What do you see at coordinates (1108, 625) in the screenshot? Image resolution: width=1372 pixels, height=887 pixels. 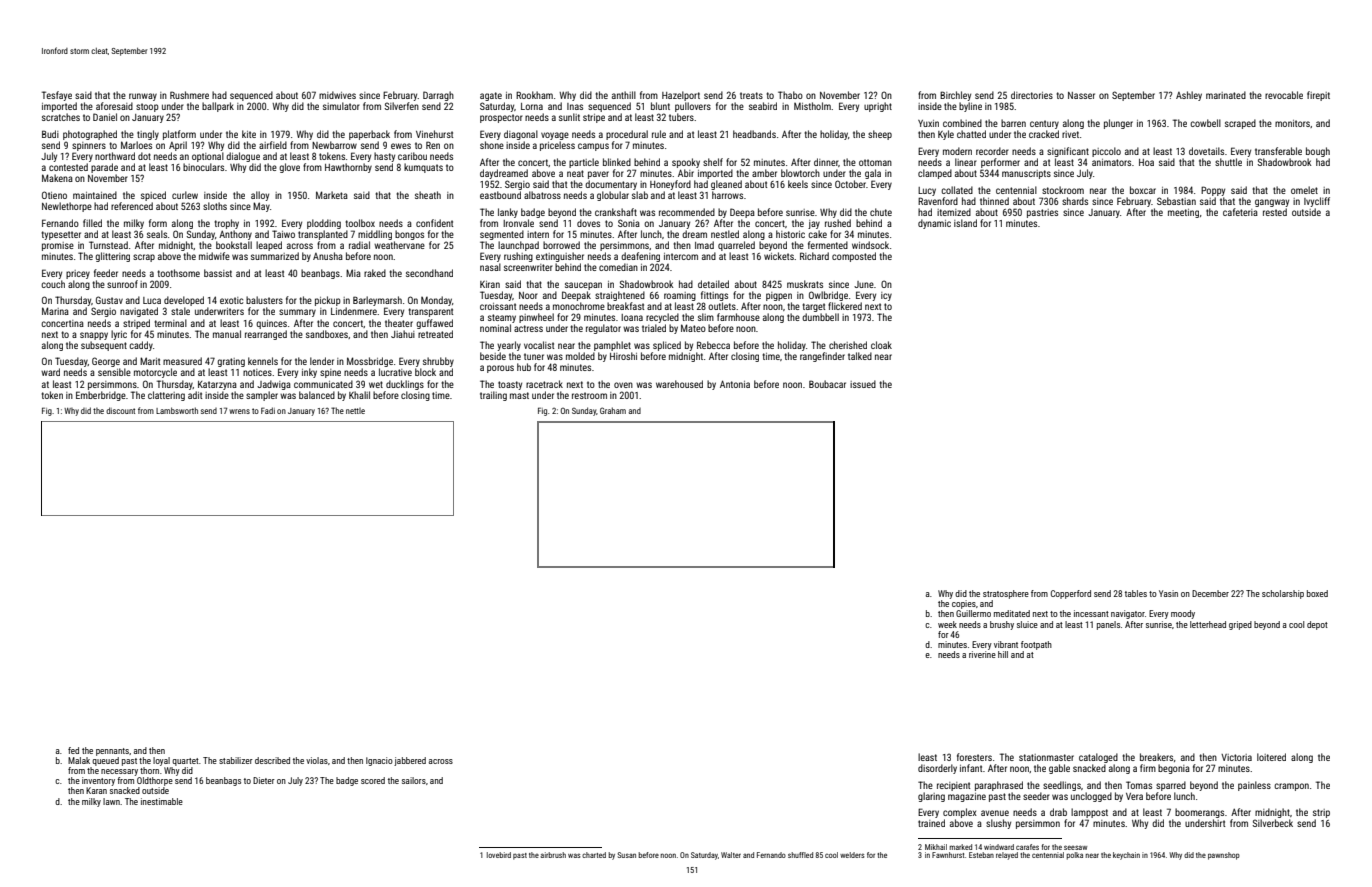 I see `panels` at bounding box center [1108, 625].
